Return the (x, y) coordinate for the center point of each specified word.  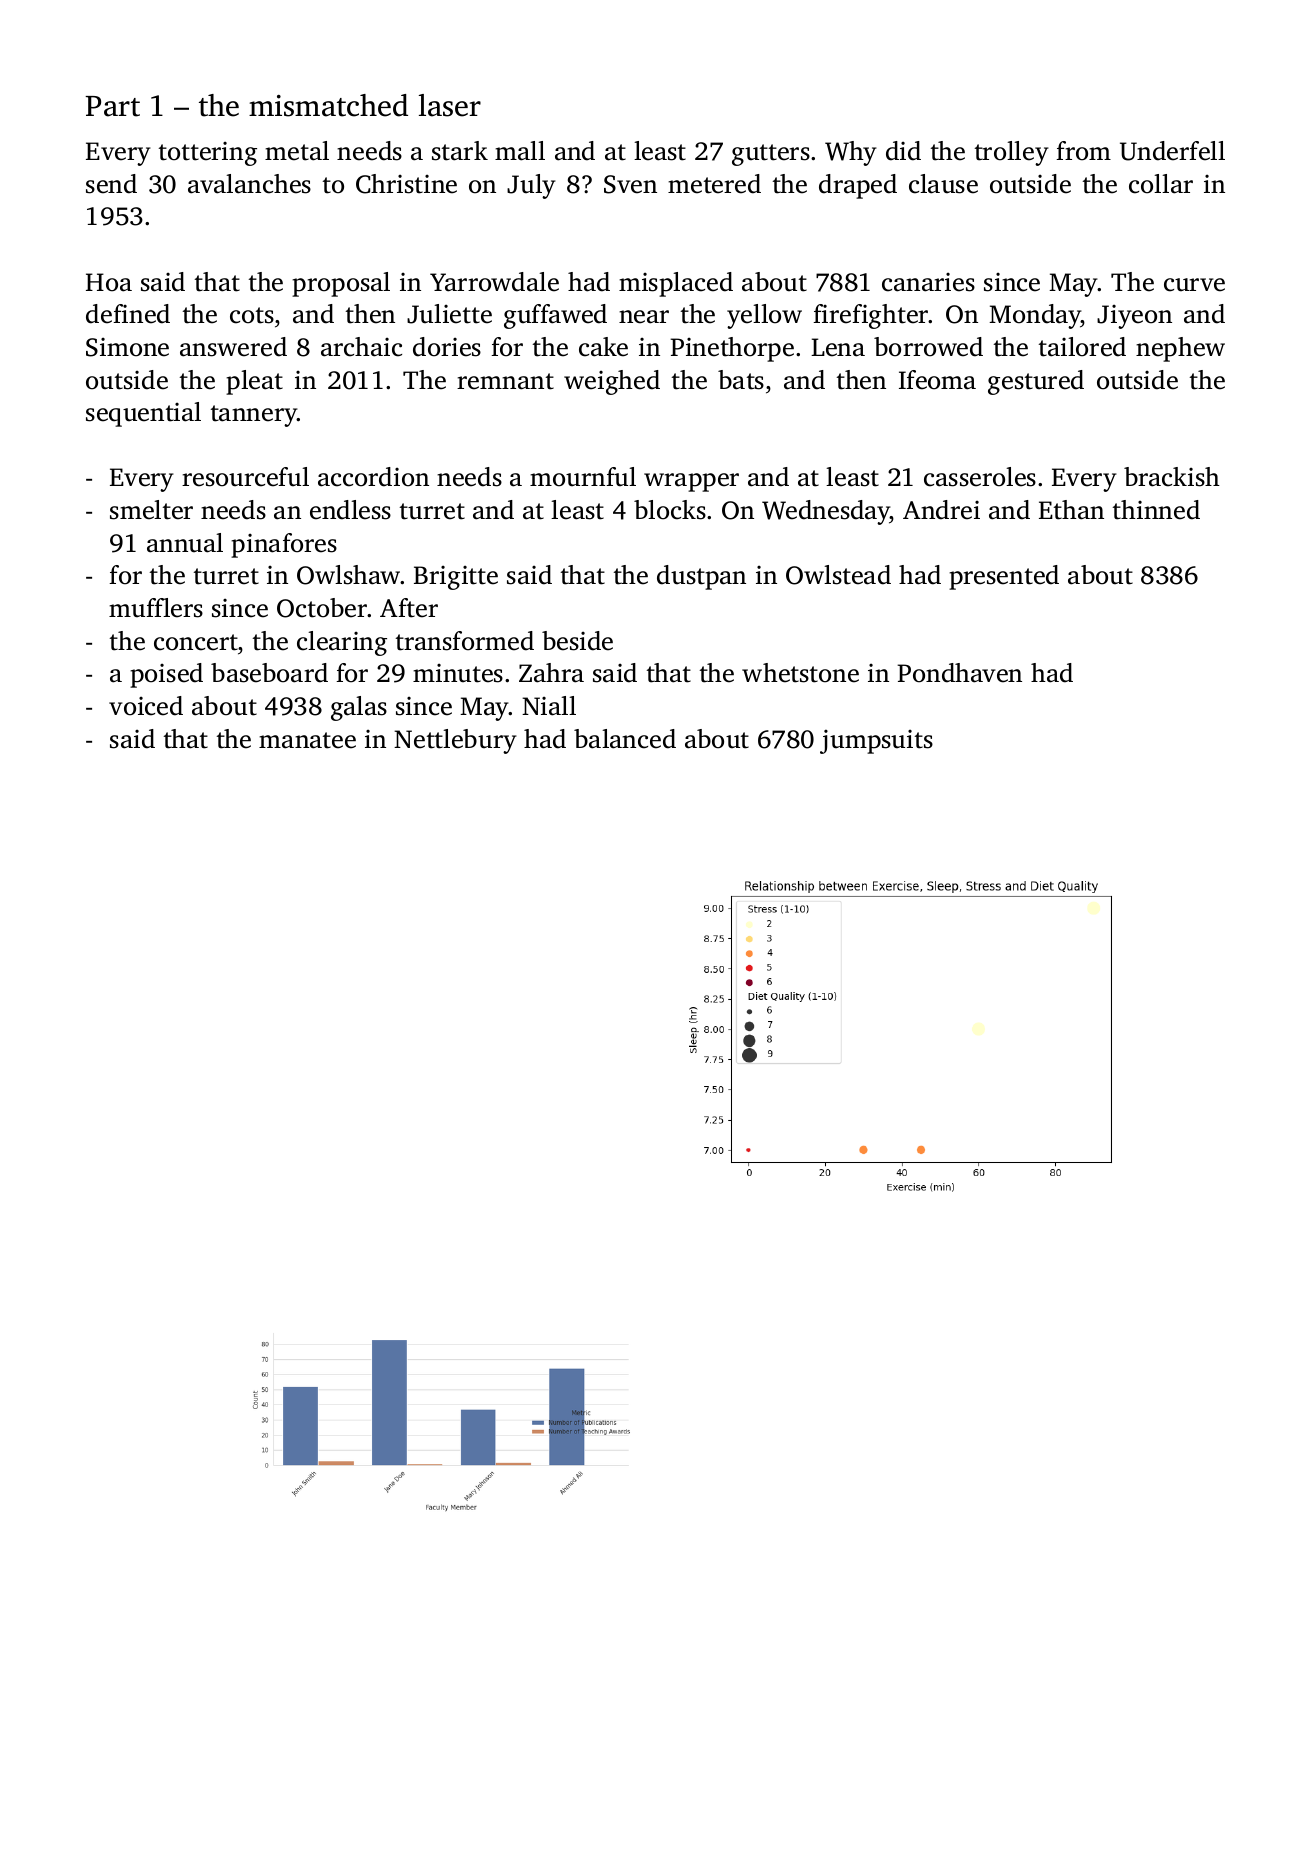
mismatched (328, 105)
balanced (625, 739)
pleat (254, 382)
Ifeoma (937, 380)
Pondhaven (959, 673)
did (903, 151)
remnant (505, 381)
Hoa (109, 282)
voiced (146, 706)
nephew (1180, 349)
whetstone (800, 673)
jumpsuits (876, 742)
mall (520, 151)
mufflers (156, 608)
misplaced (676, 284)
